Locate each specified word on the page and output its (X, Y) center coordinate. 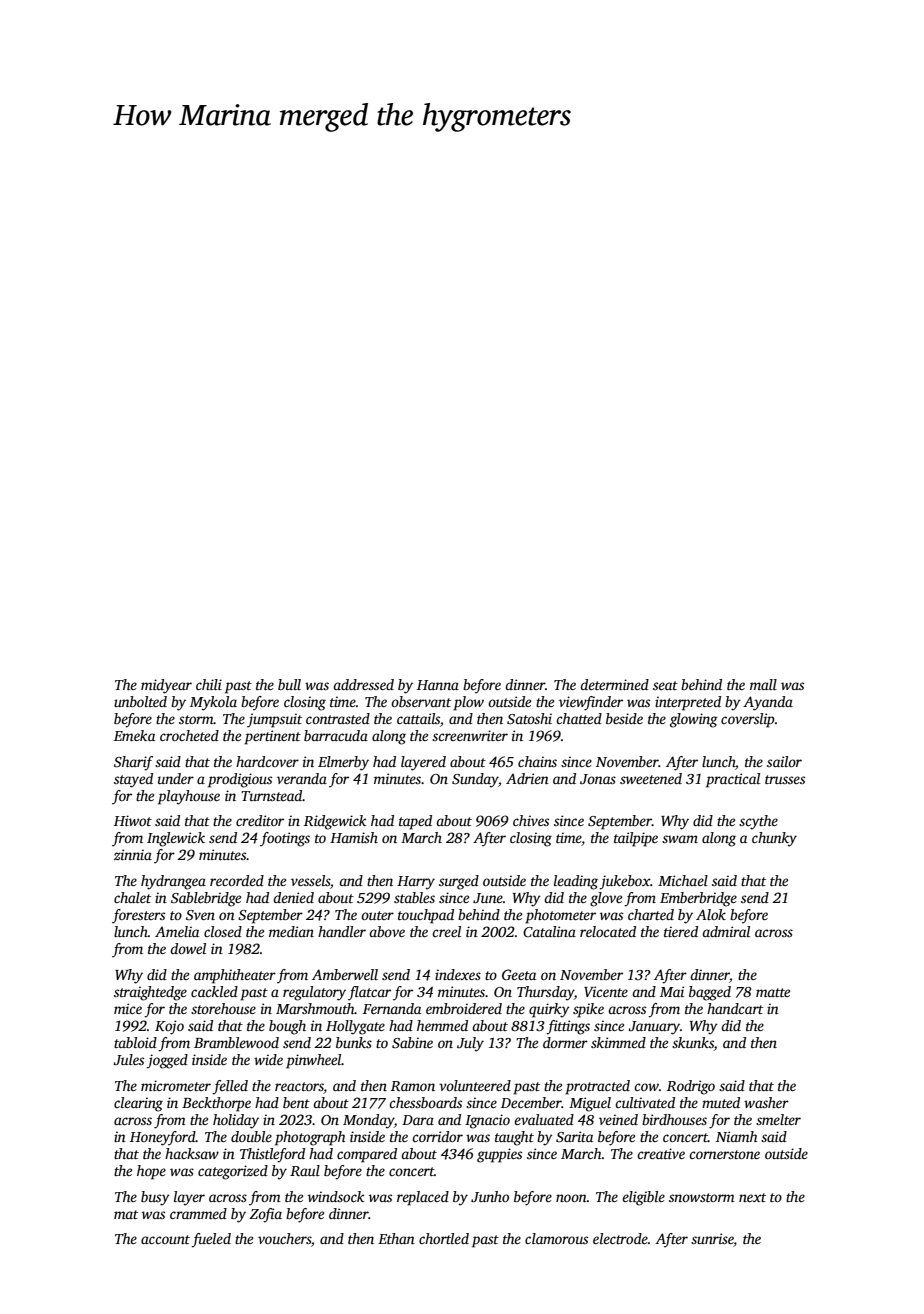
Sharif (133, 763)
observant (421, 701)
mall (763, 684)
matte (773, 992)
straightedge (150, 993)
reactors (299, 1086)
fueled (211, 1240)
